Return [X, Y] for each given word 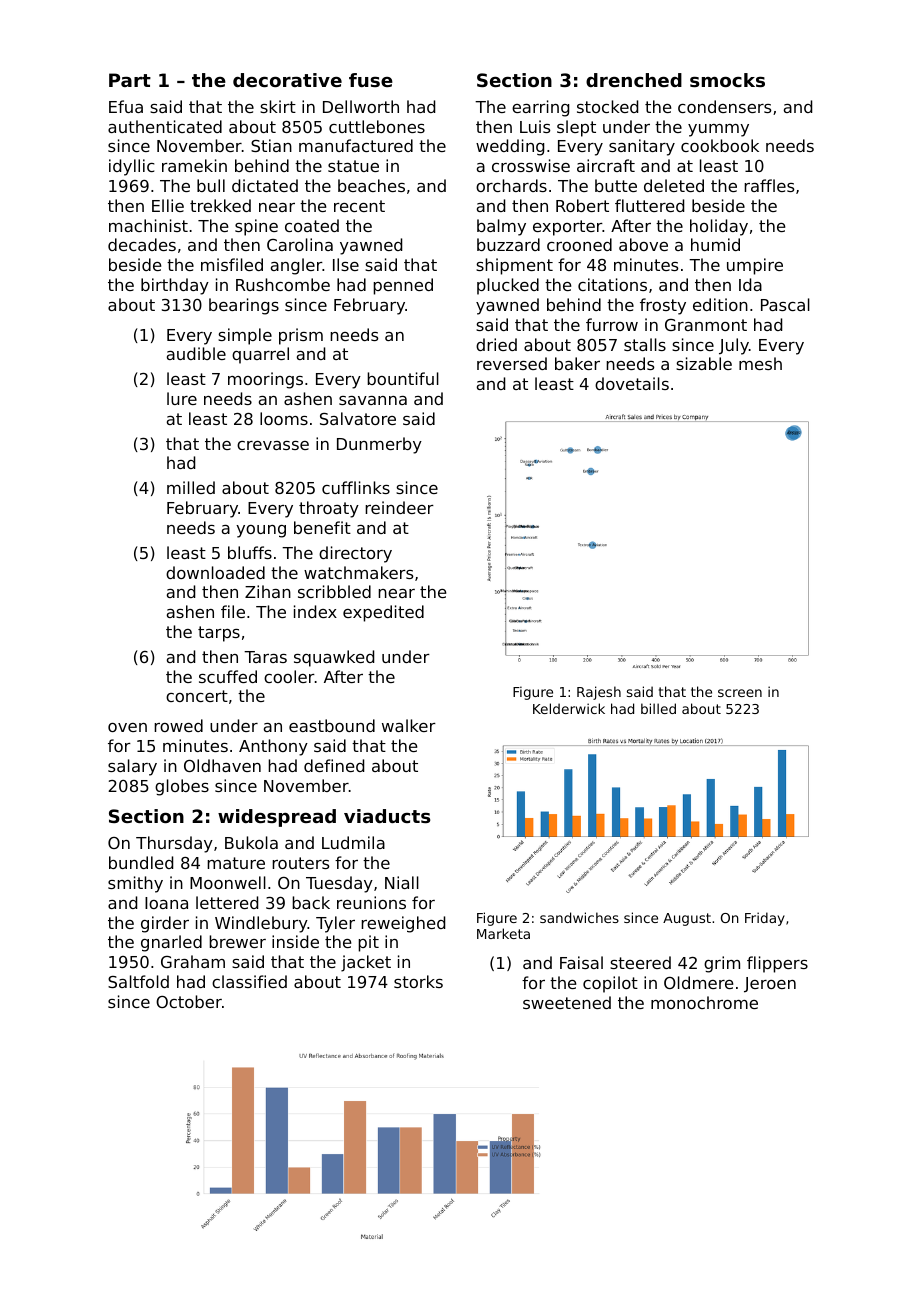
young [261, 531]
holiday [719, 227]
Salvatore [358, 418]
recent [359, 206]
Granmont [706, 325]
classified [249, 981]
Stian [271, 145]
